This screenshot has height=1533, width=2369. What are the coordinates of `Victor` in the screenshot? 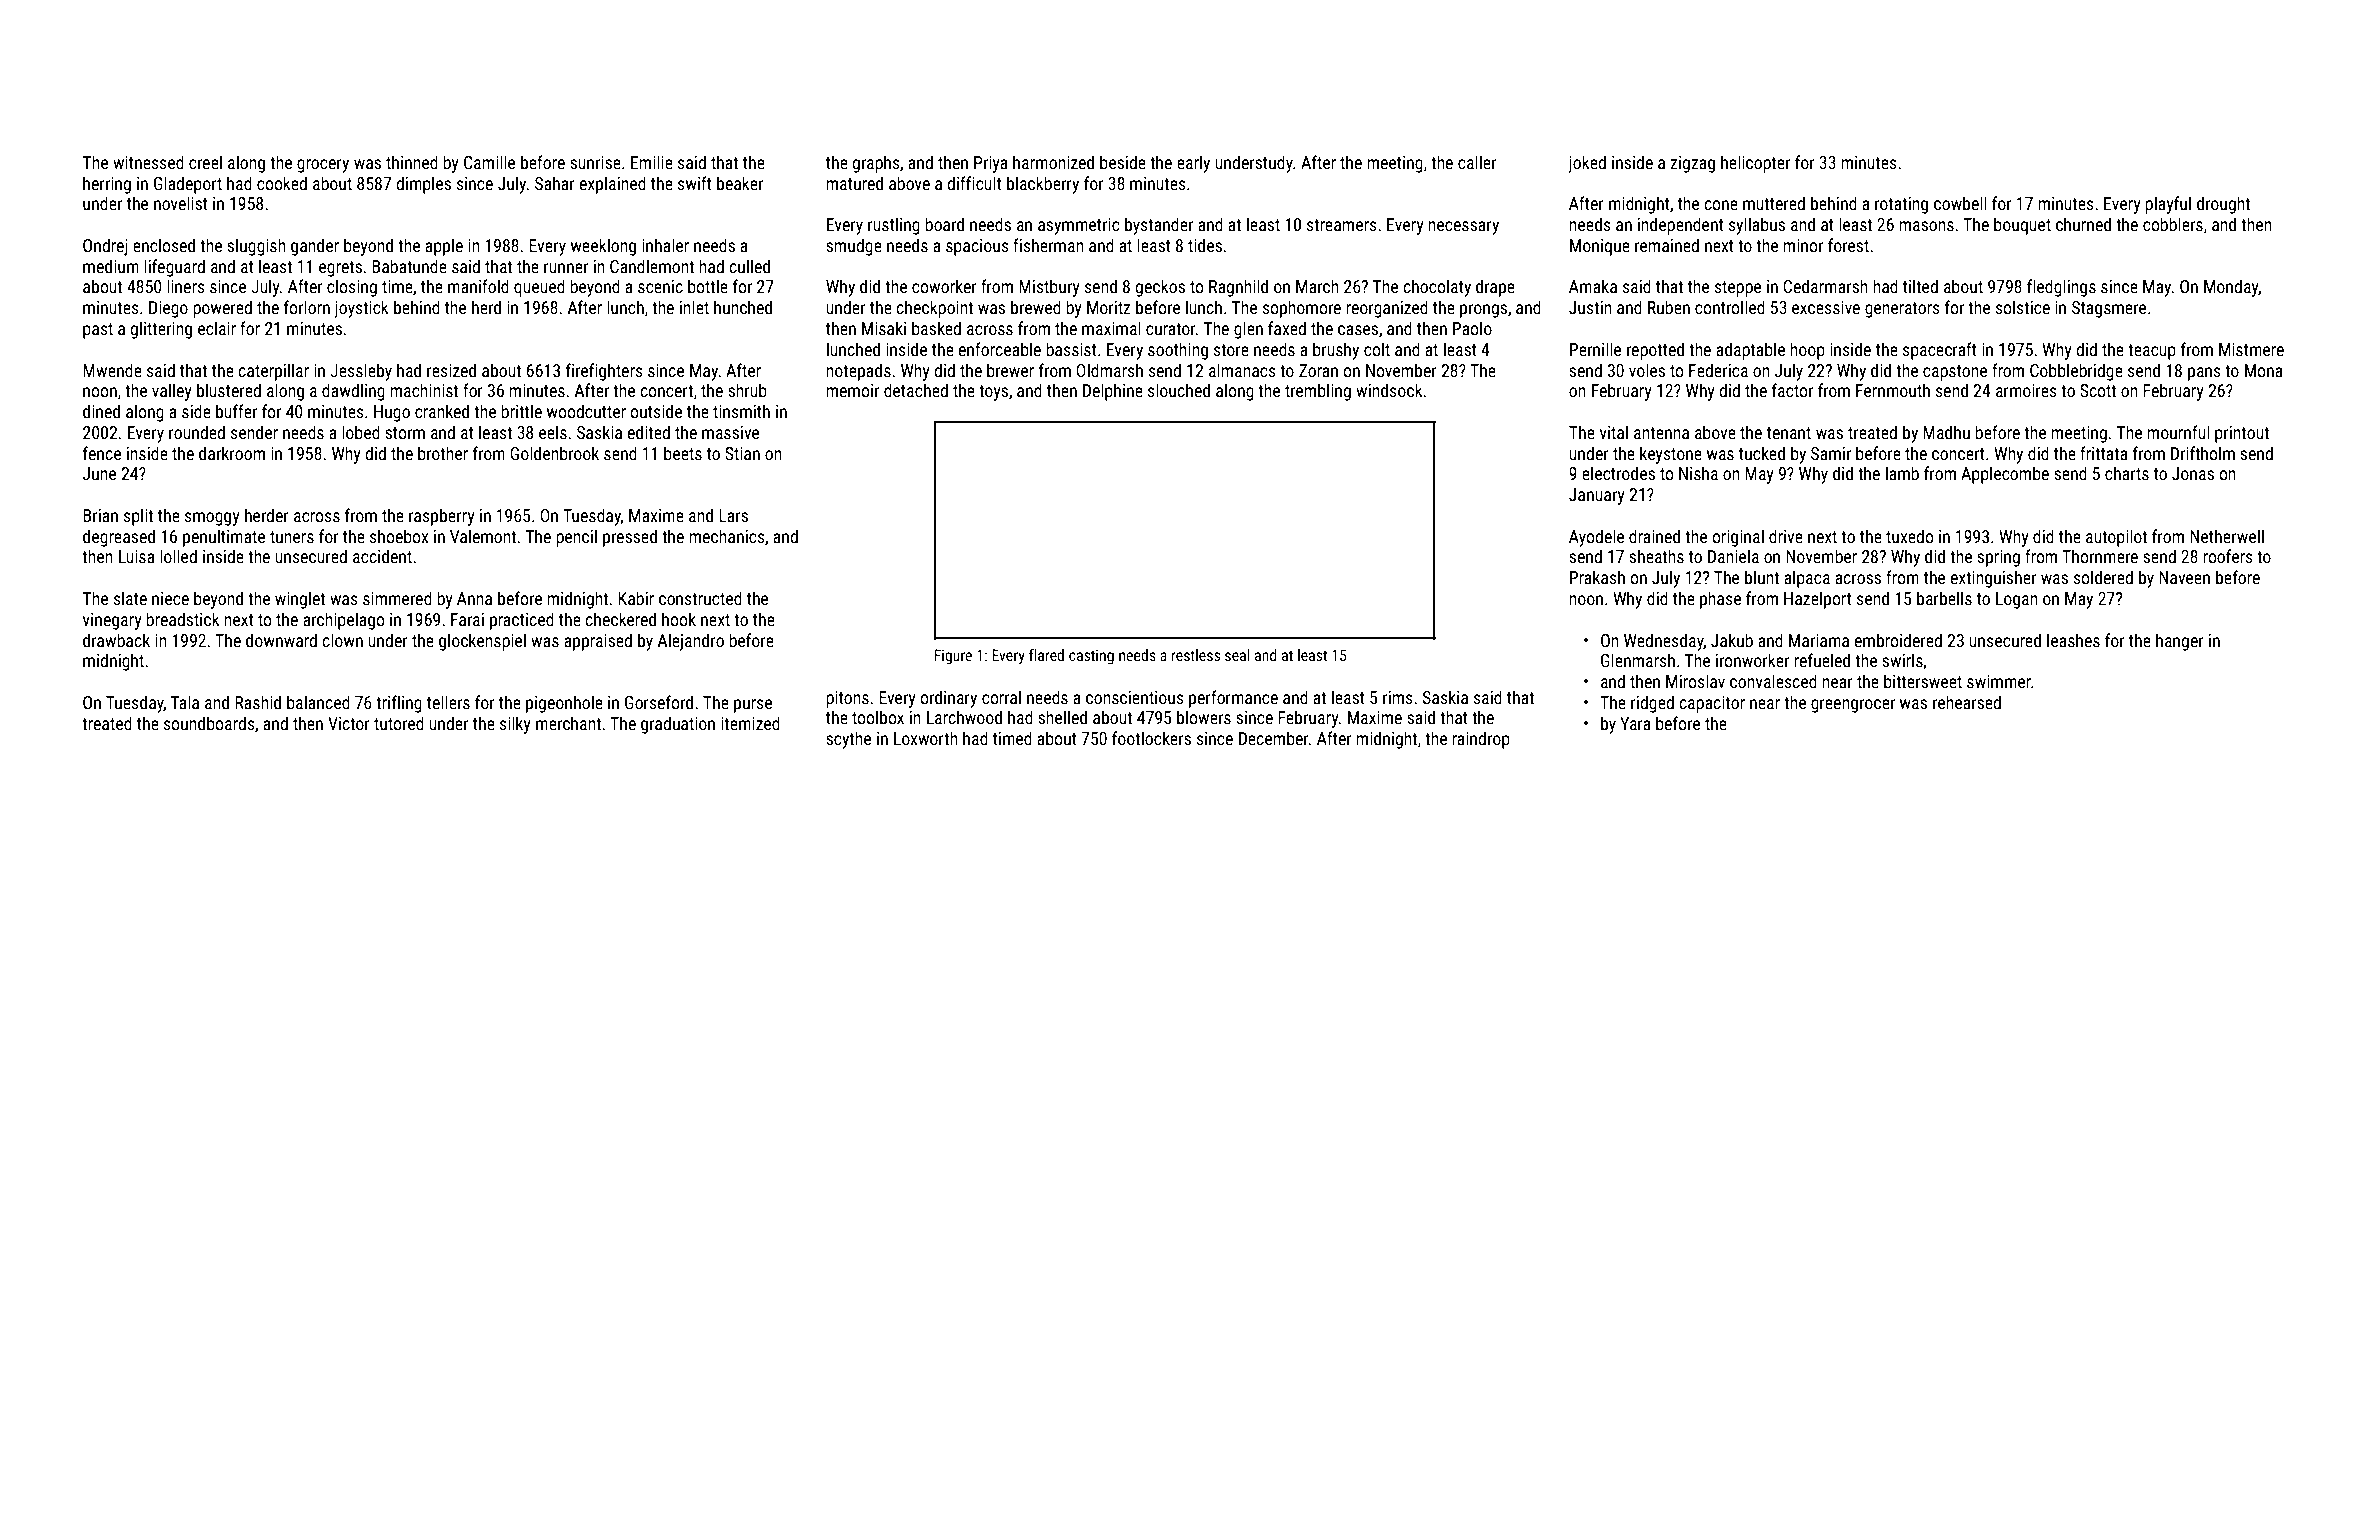 It's located at (349, 723).
